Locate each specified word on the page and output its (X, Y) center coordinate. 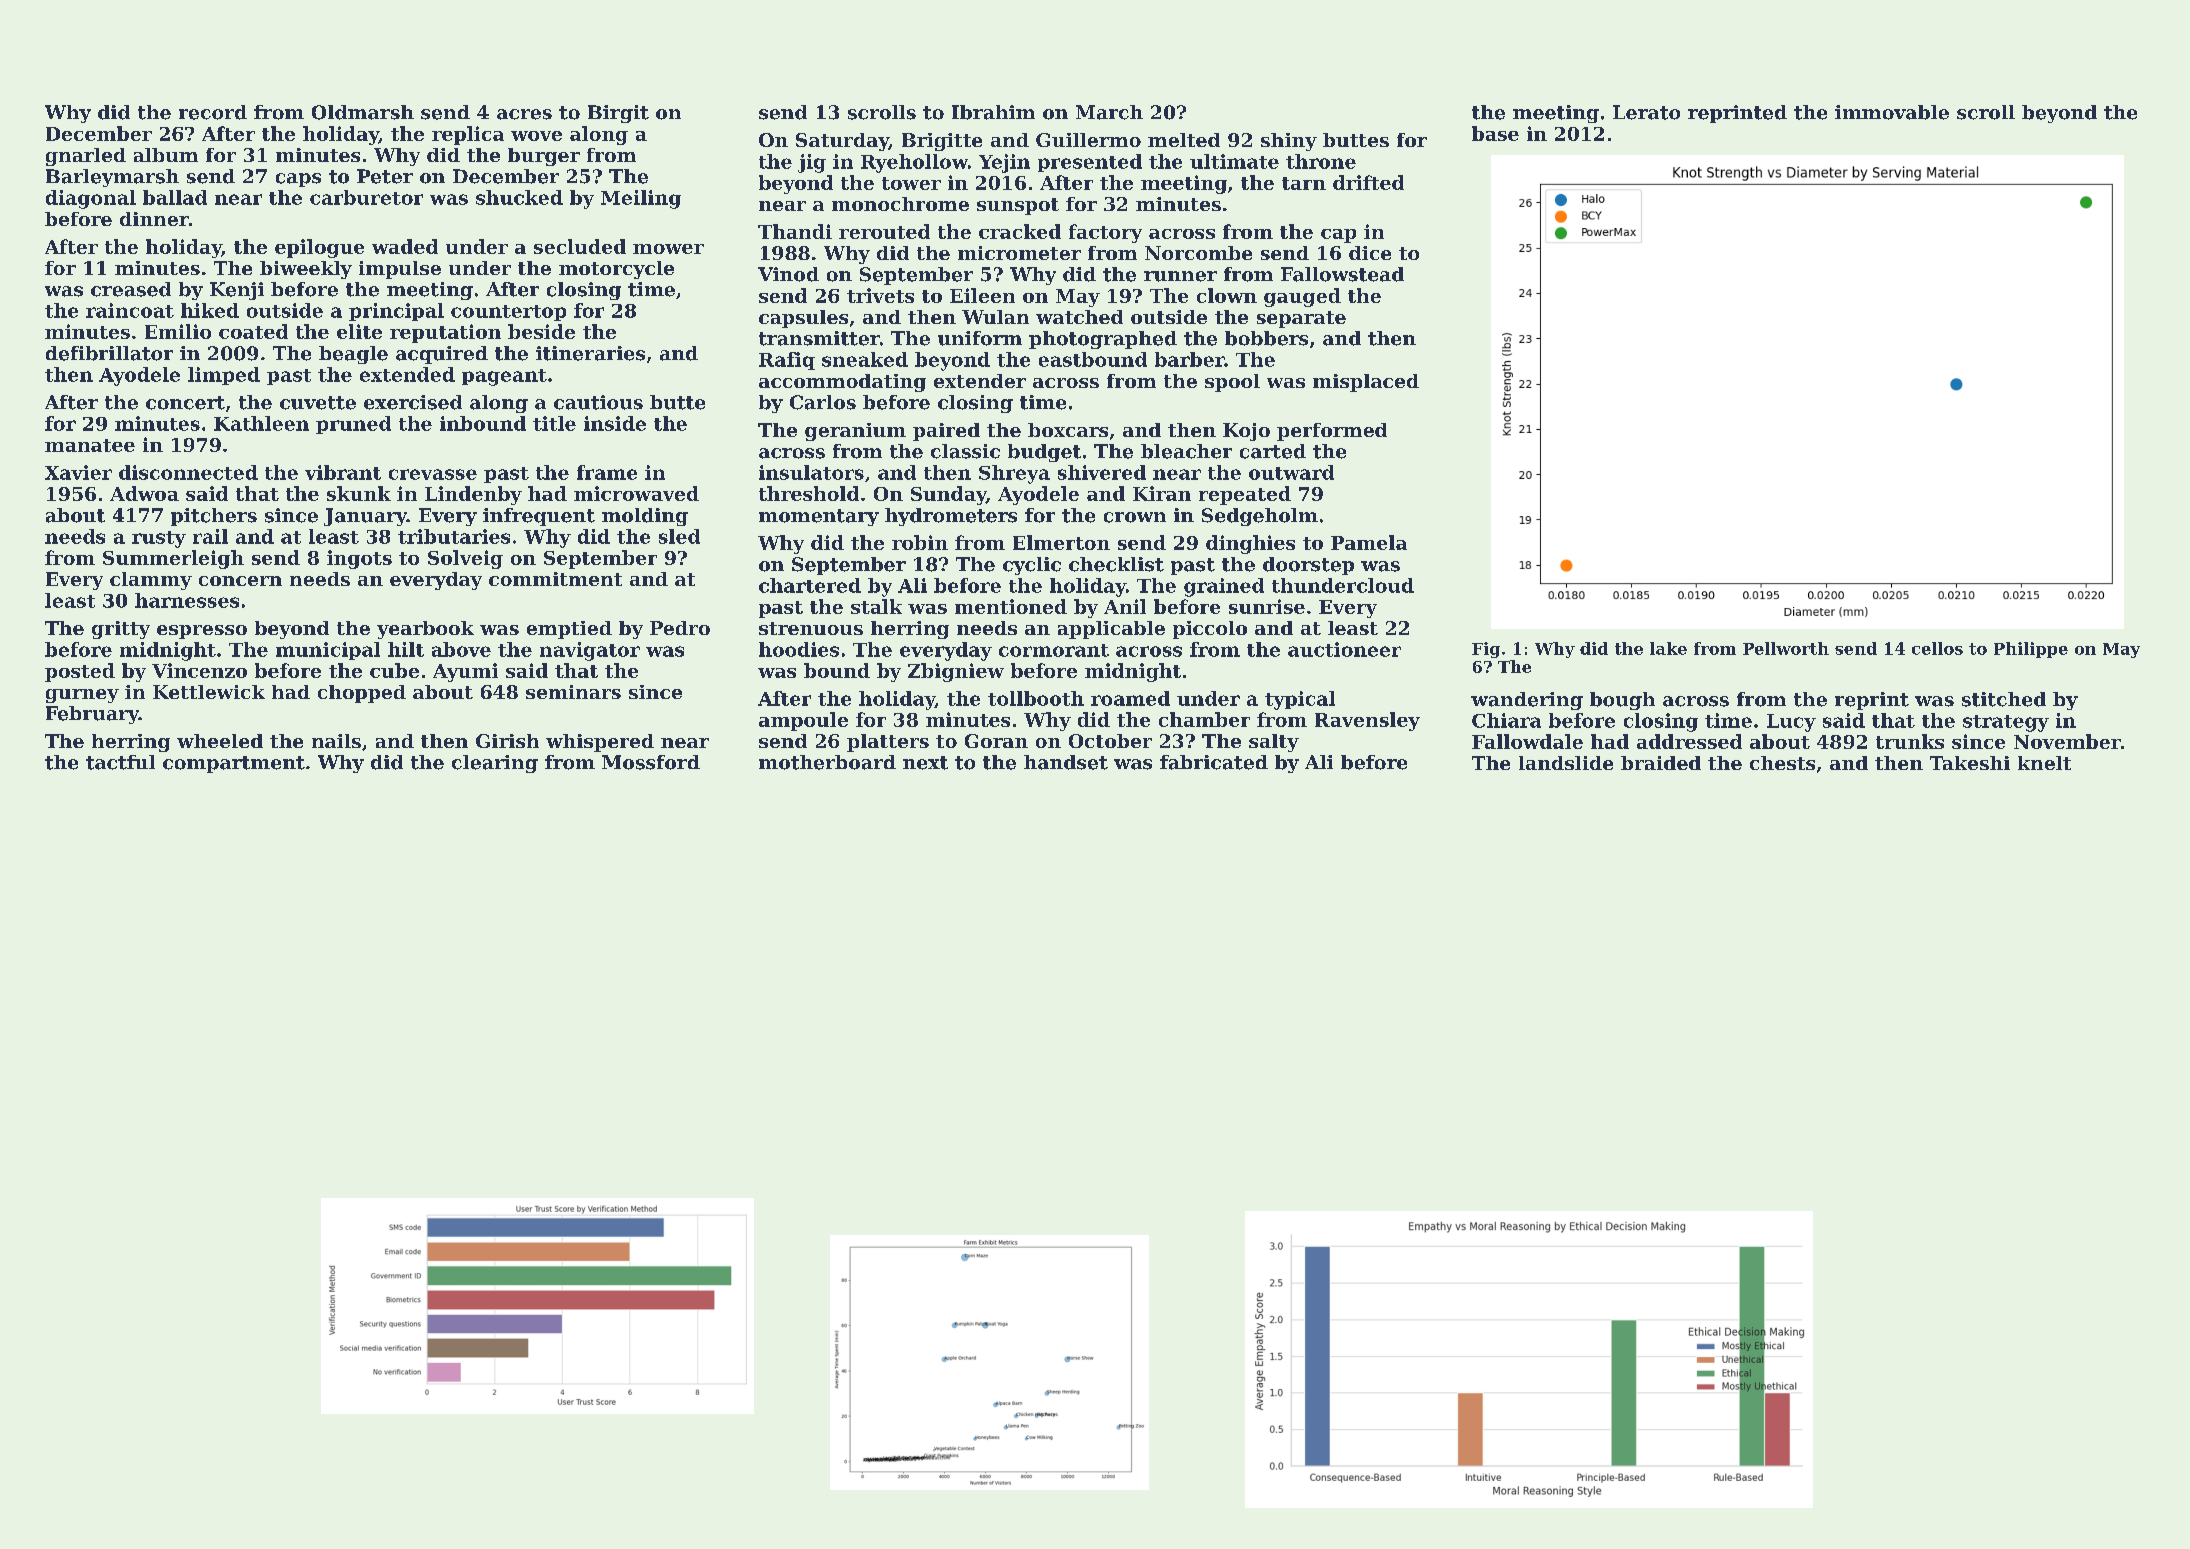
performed (1332, 432)
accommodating (842, 383)
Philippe (2031, 650)
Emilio (178, 331)
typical (1300, 700)
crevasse (433, 474)
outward (1291, 472)
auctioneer (1344, 649)
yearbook (425, 630)
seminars (573, 692)
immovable (1892, 112)
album (166, 155)
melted (1184, 140)
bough (1622, 701)
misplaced (1366, 383)
